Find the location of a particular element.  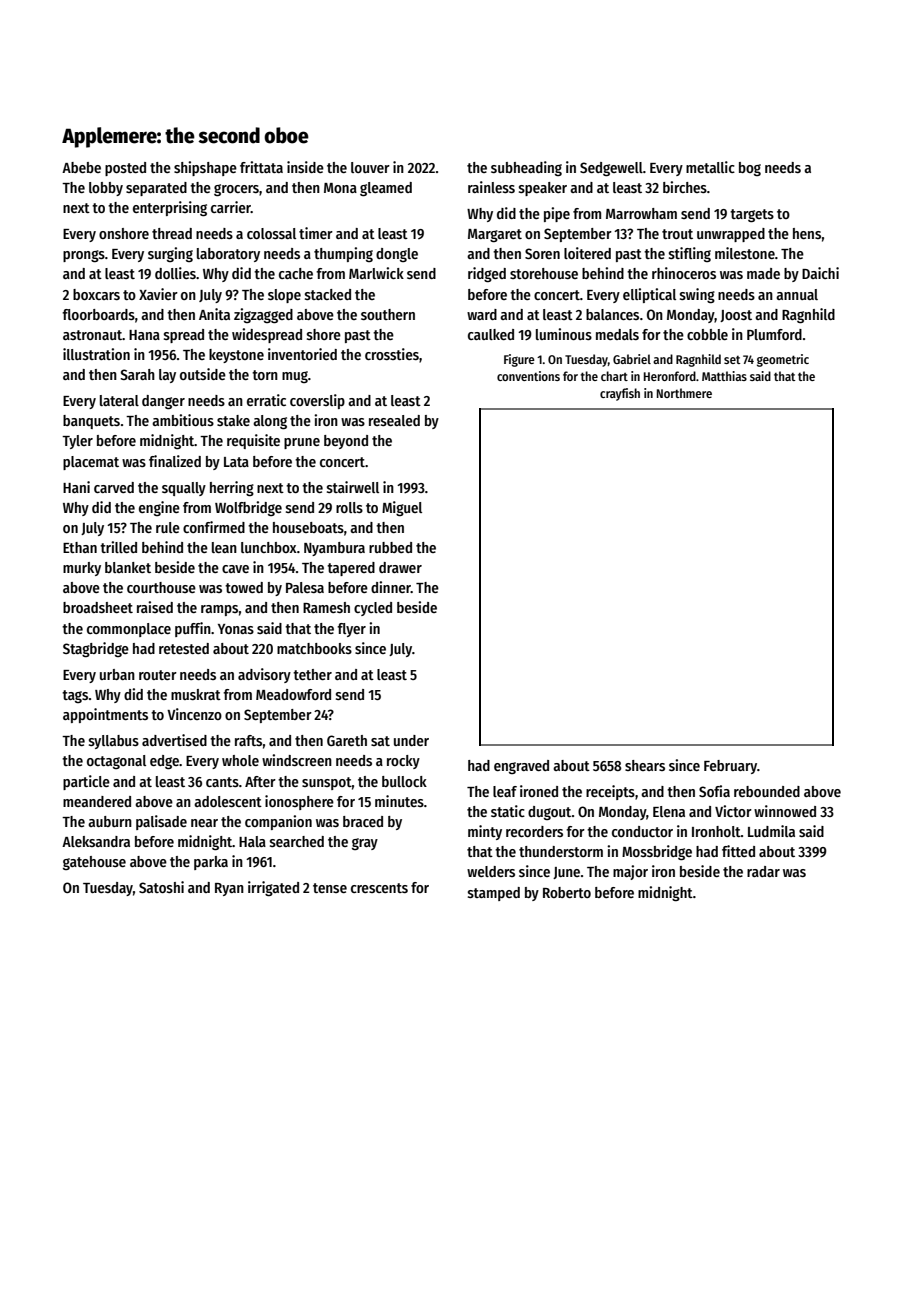

Satoshi is located at coordinates (161, 887).
